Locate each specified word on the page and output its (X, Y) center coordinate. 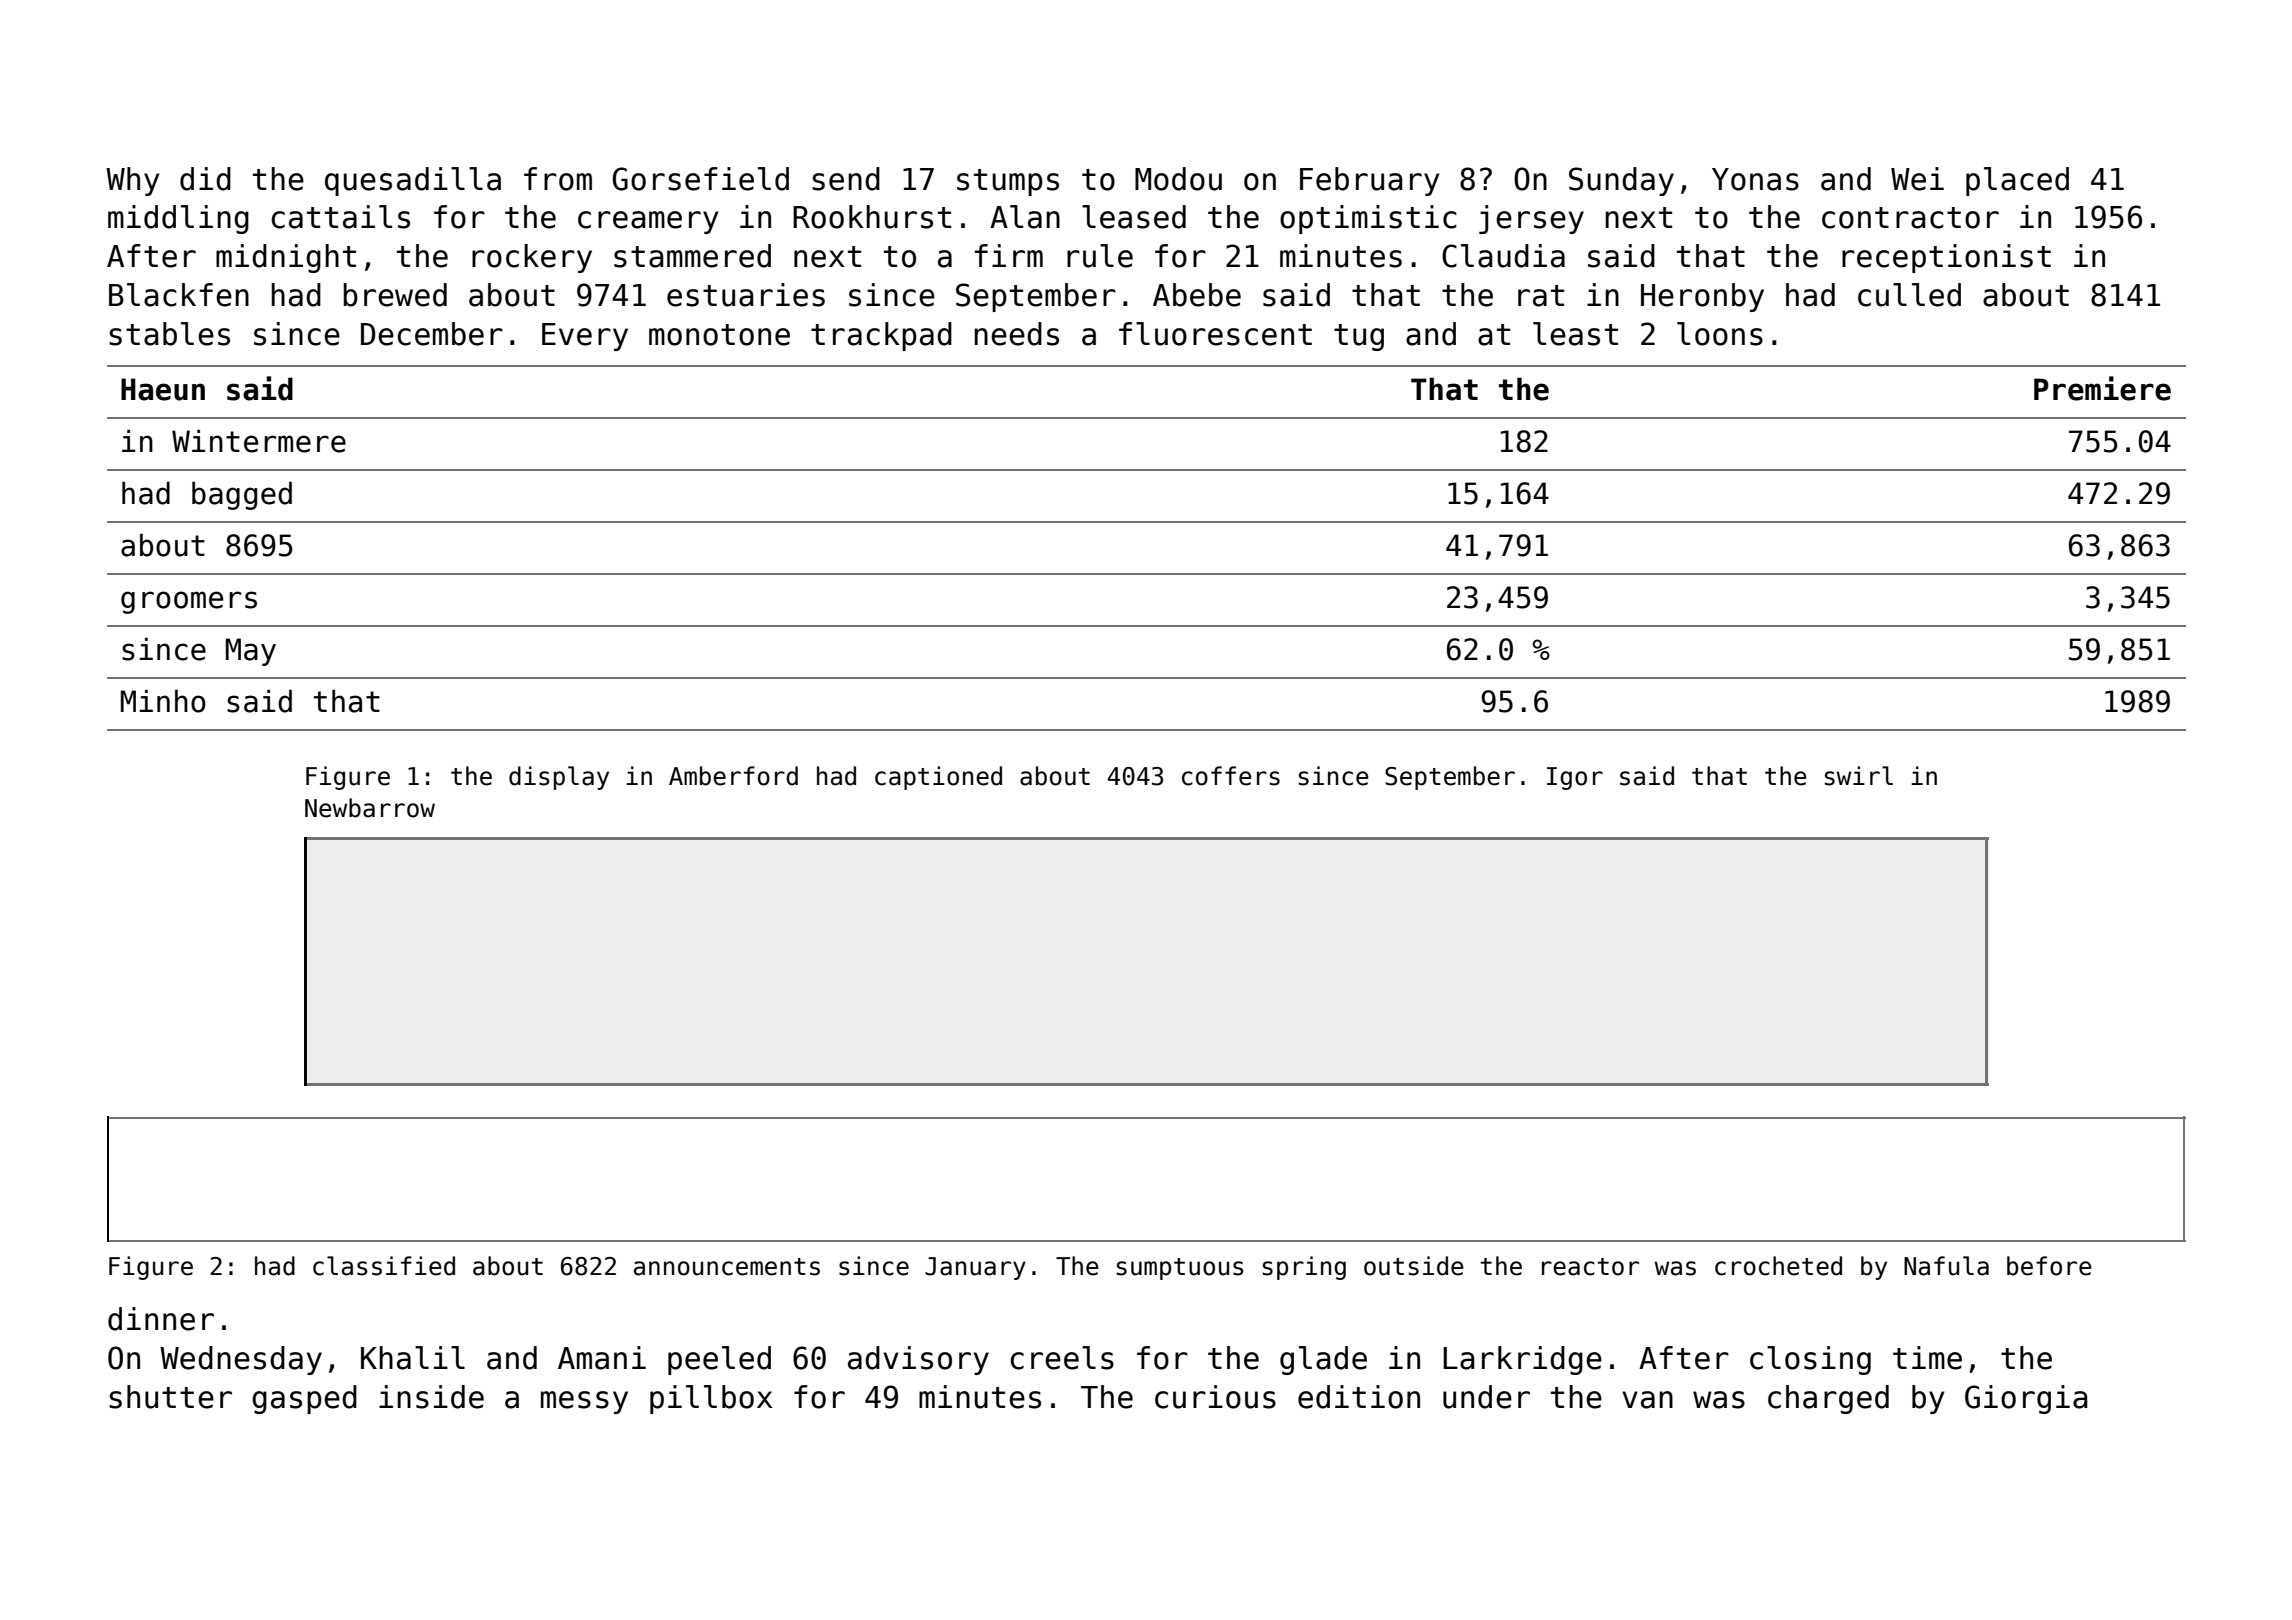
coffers (1231, 776)
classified (384, 1266)
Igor (1575, 778)
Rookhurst (872, 217)
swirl (1858, 776)
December (432, 334)
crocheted (1778, 1266)
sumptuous (1180, 1269)
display (559, 778)
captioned (938, 778)
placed (2017, 181)
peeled (719, 1360)
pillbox (711, 1399)
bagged (242, 495)
